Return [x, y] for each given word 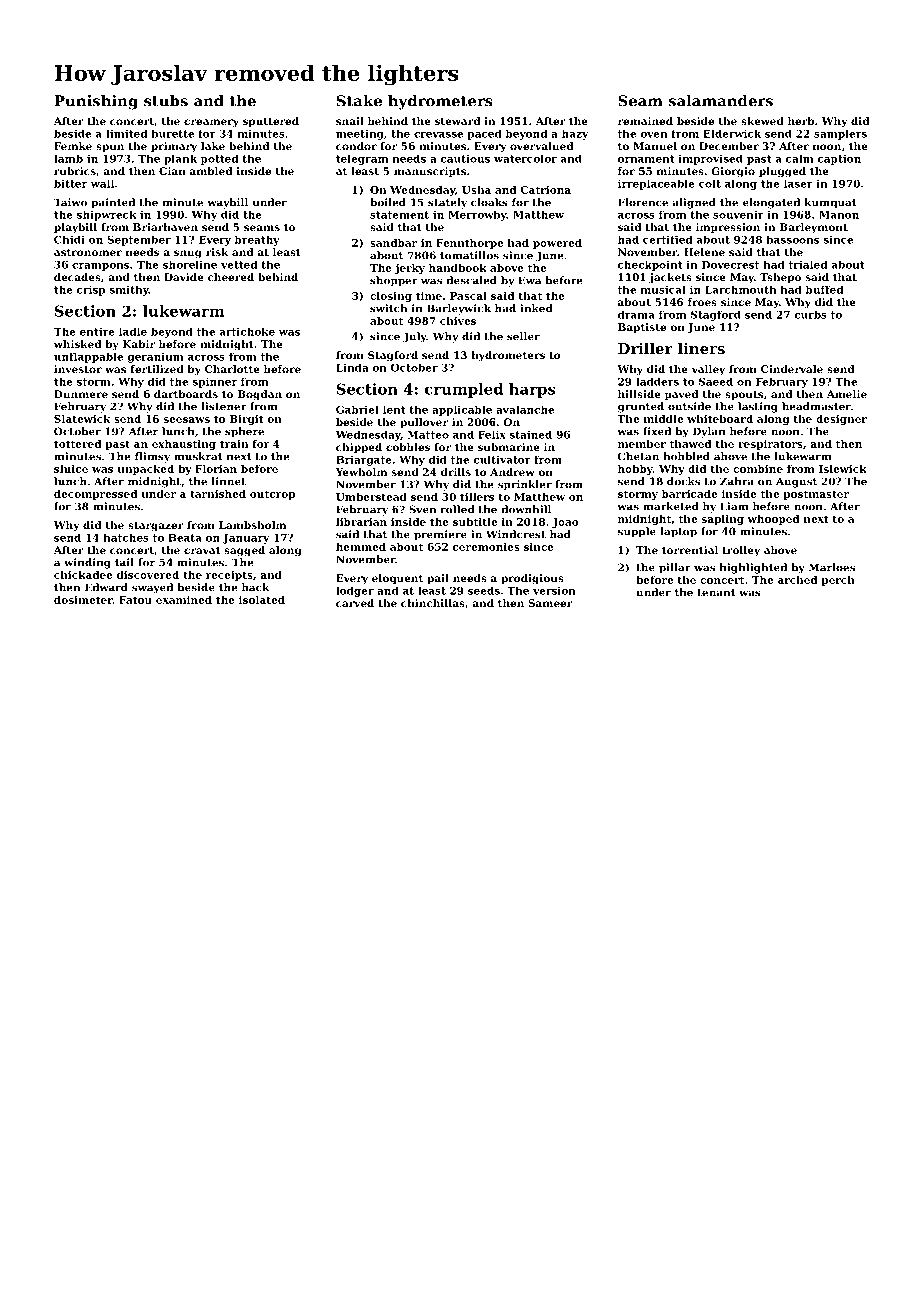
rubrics [75, 171]
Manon [839, 215]
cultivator [502, 459]
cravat [202, 550]
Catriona [545, 190]
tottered [77, 444]
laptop [678, 532]
